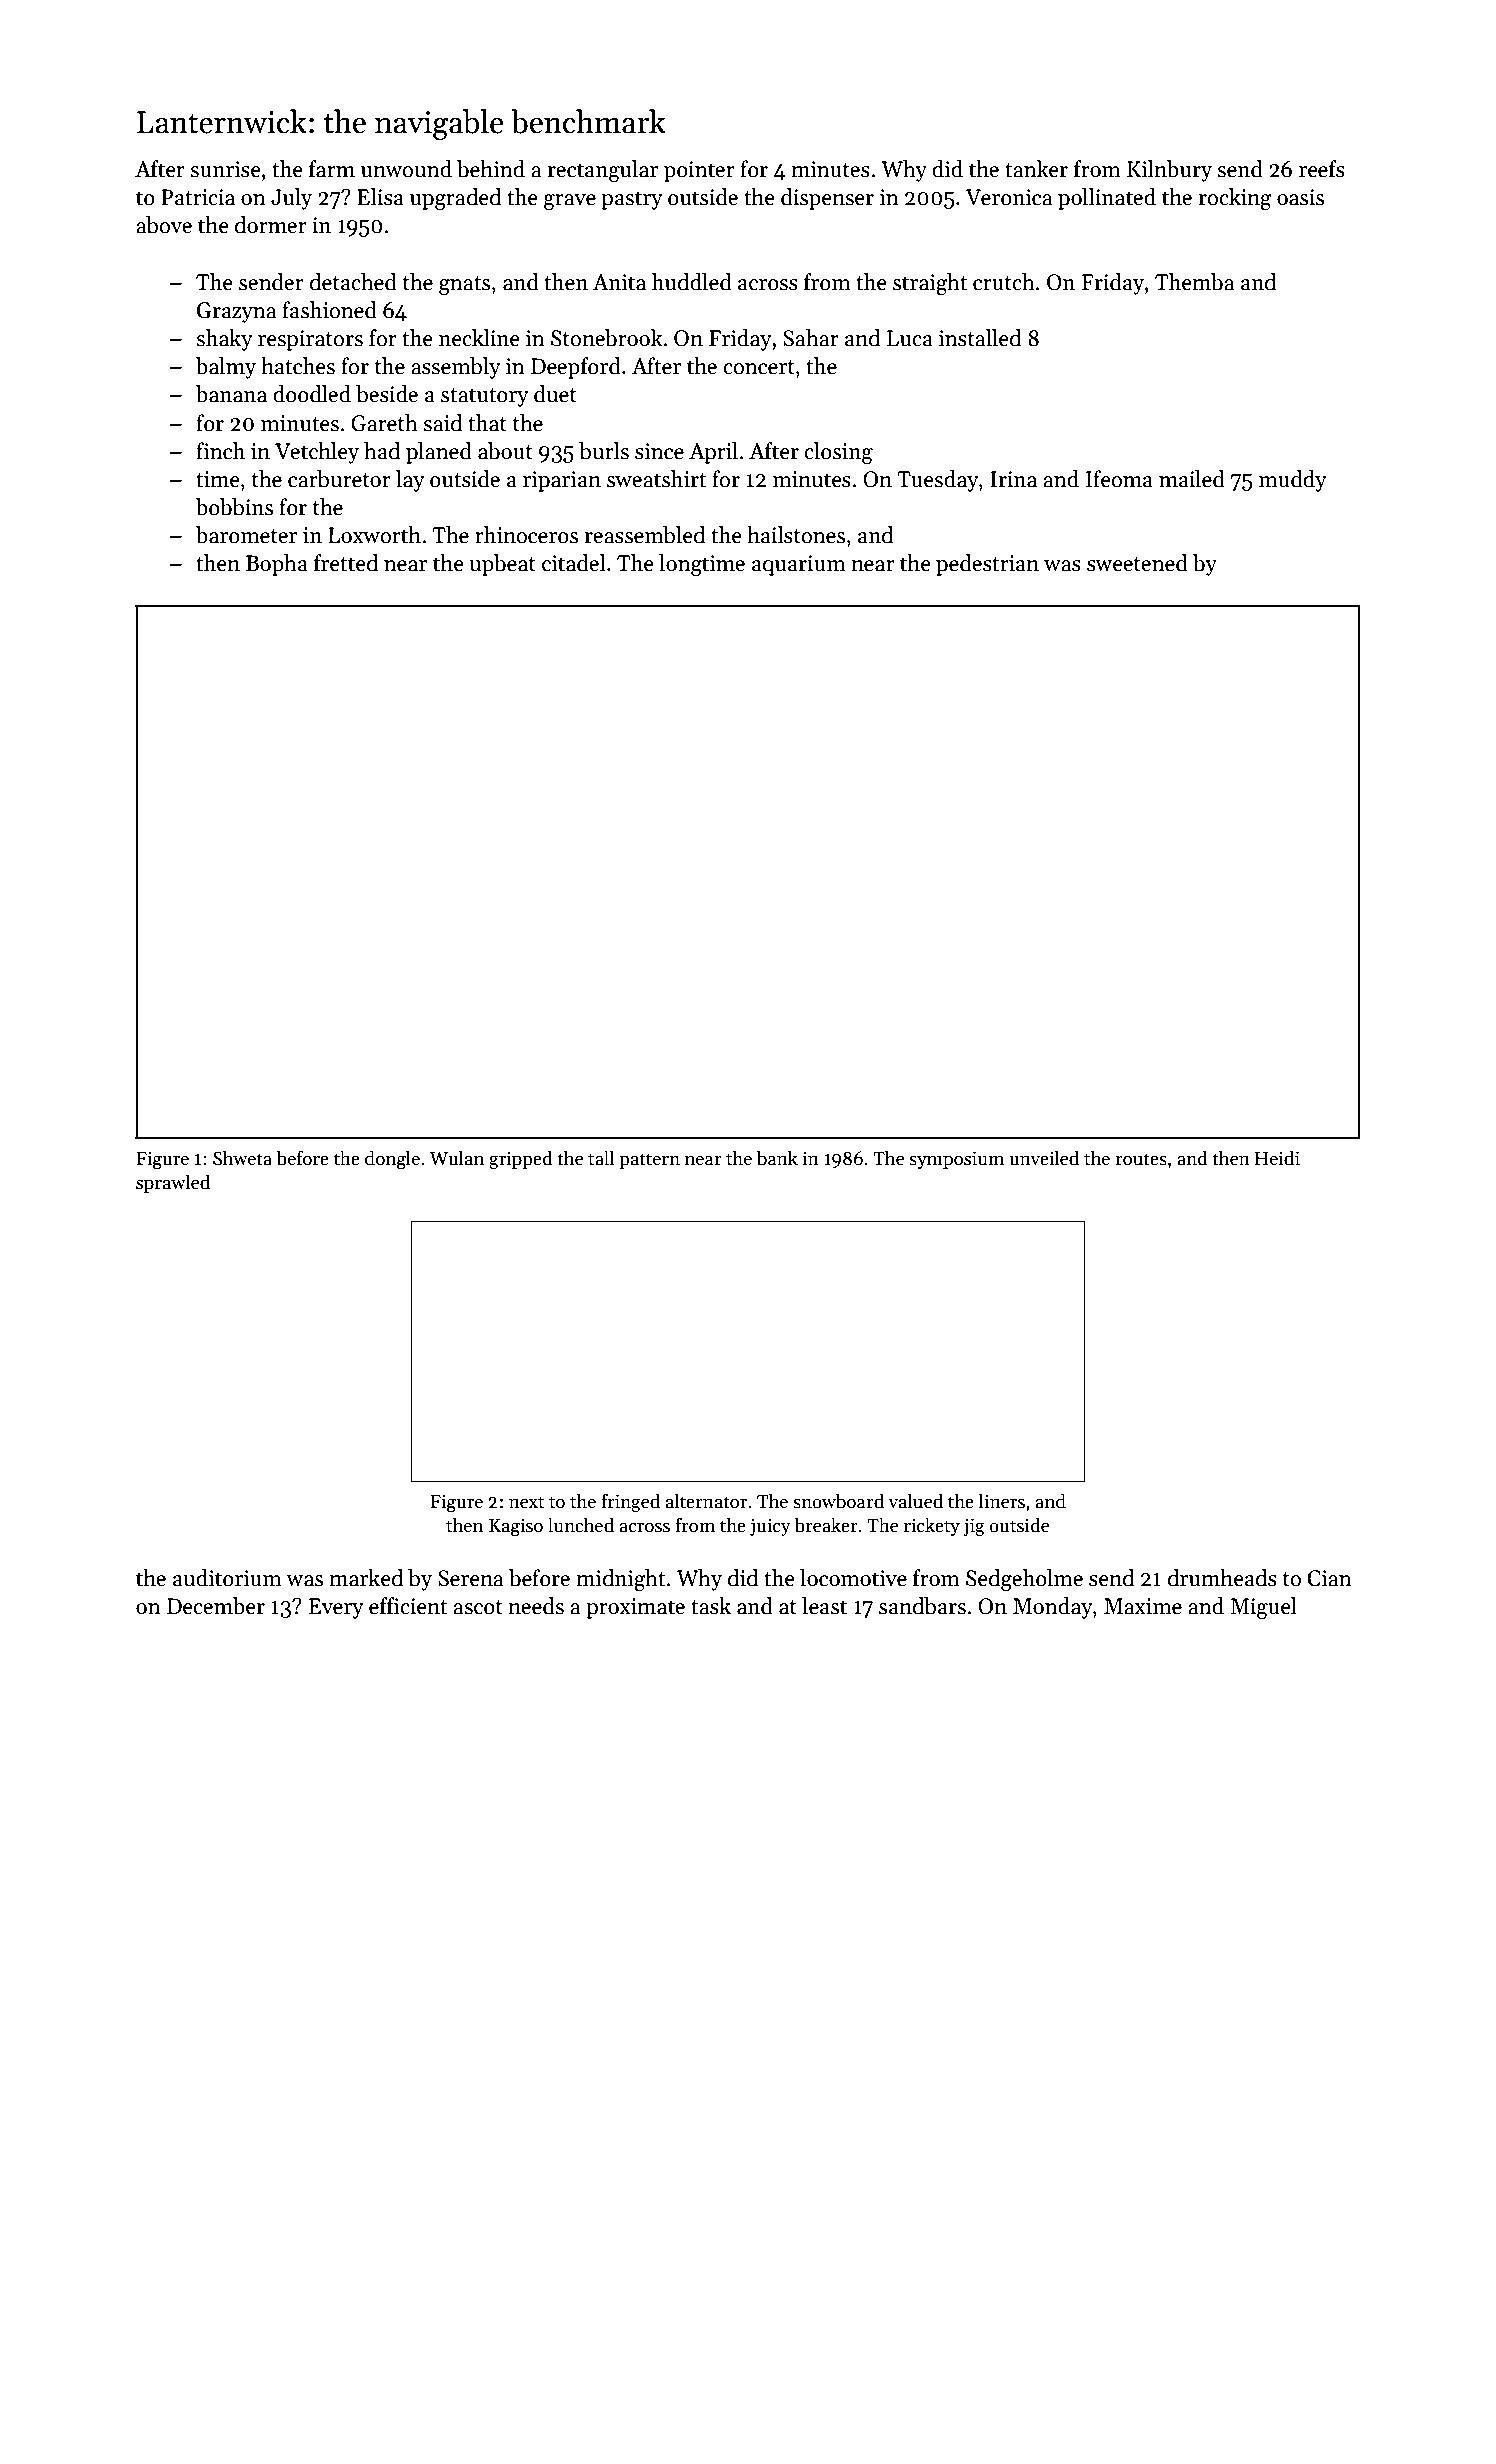 Image resolution: width=1496 pixels, height=2464 pixels. I want to click on routes, so click(1141, 1159).
